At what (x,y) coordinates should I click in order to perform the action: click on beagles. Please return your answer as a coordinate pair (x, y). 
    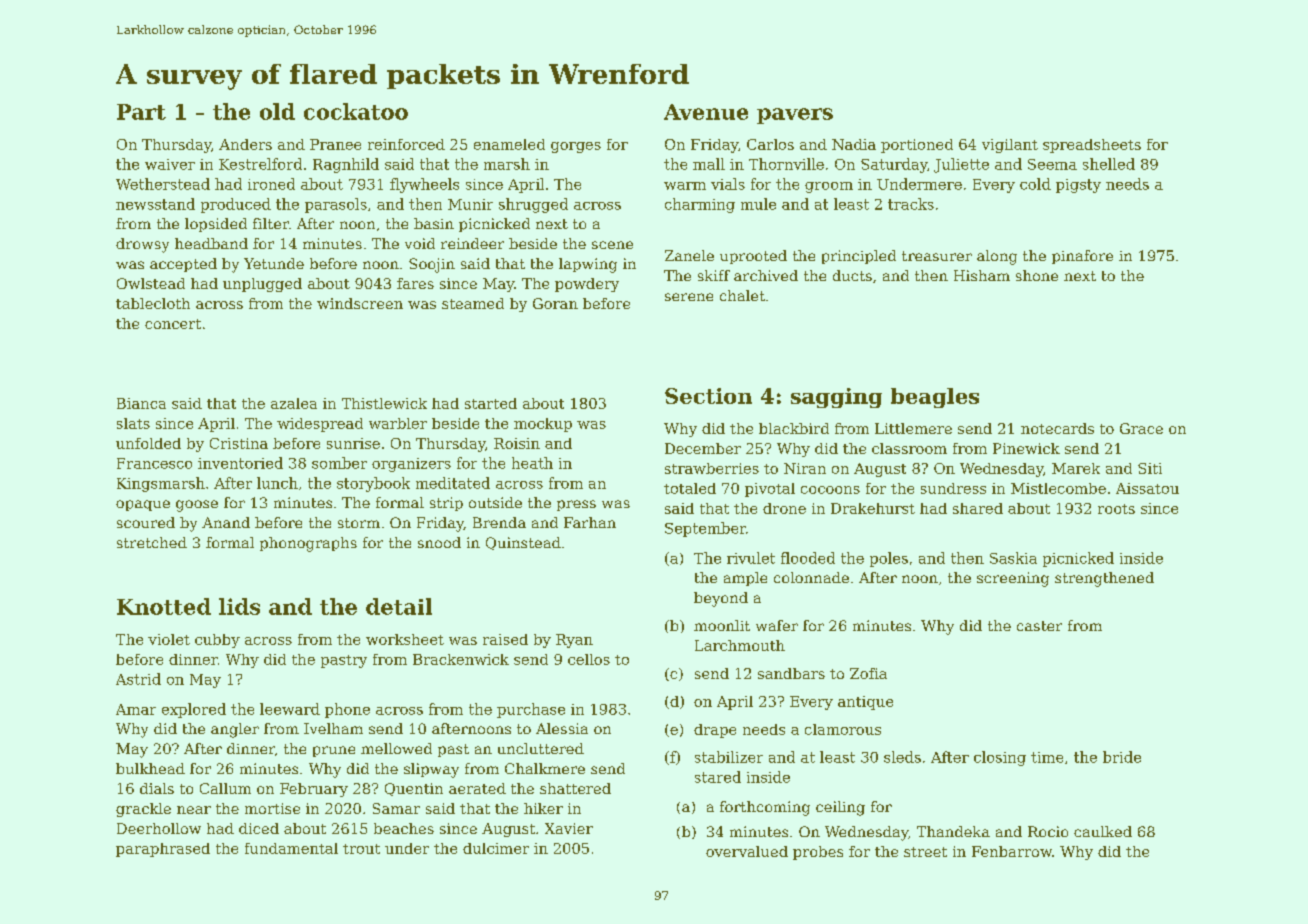
    Looking at the image, I should click on (935, 398).
